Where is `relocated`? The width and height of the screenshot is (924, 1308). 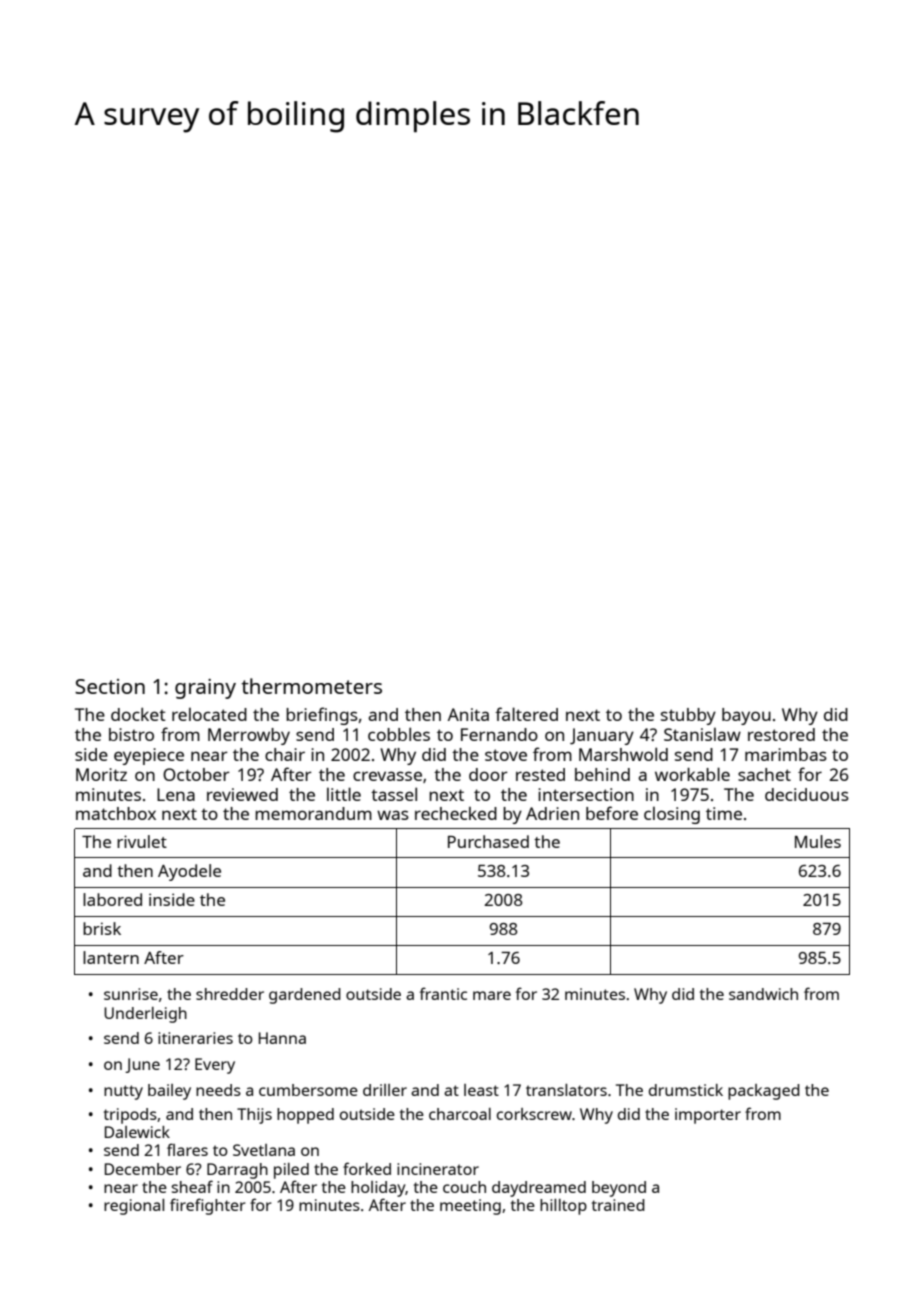
relocated is located at coordinates (209, 714).
